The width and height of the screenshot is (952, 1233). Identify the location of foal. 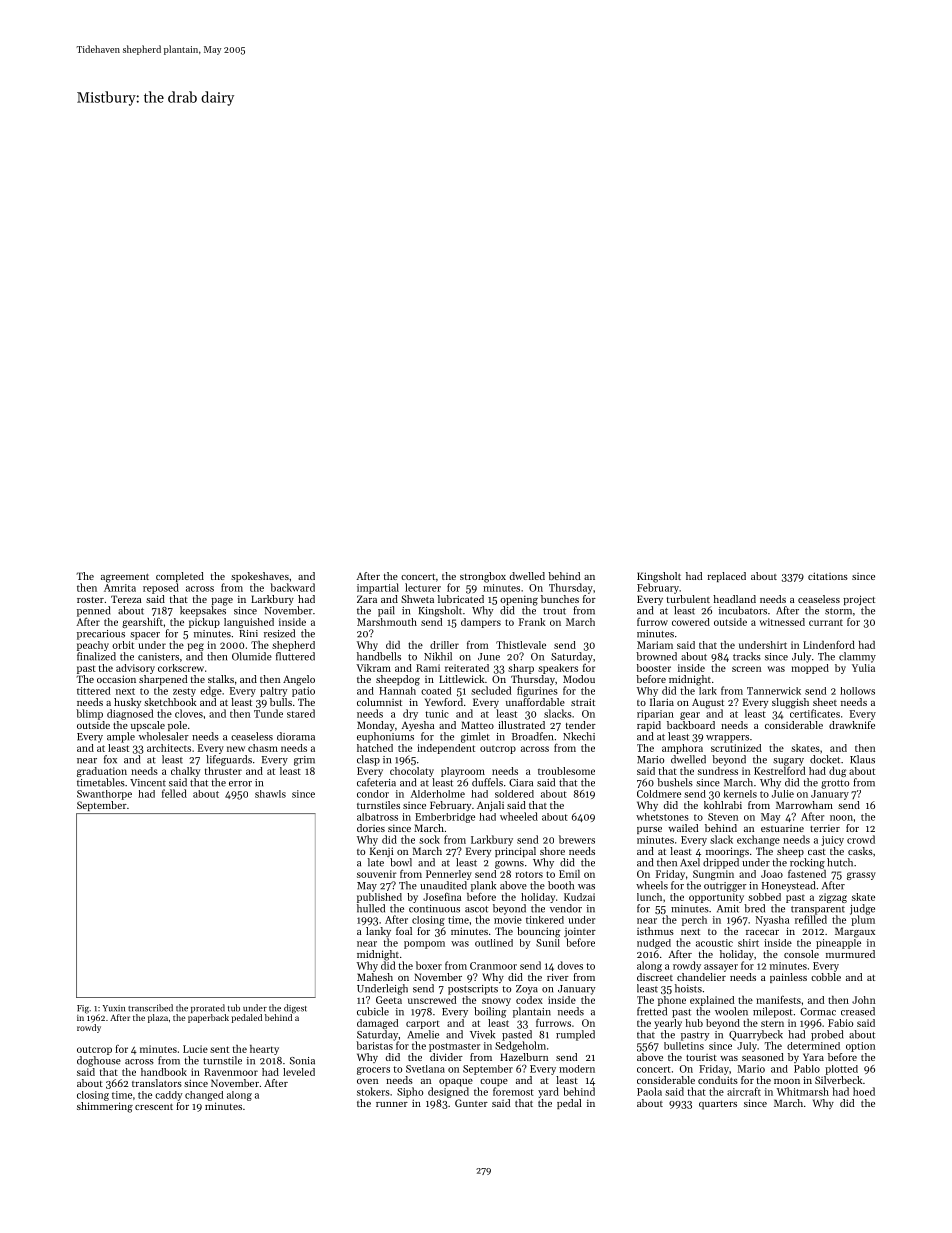
(404, 931).
